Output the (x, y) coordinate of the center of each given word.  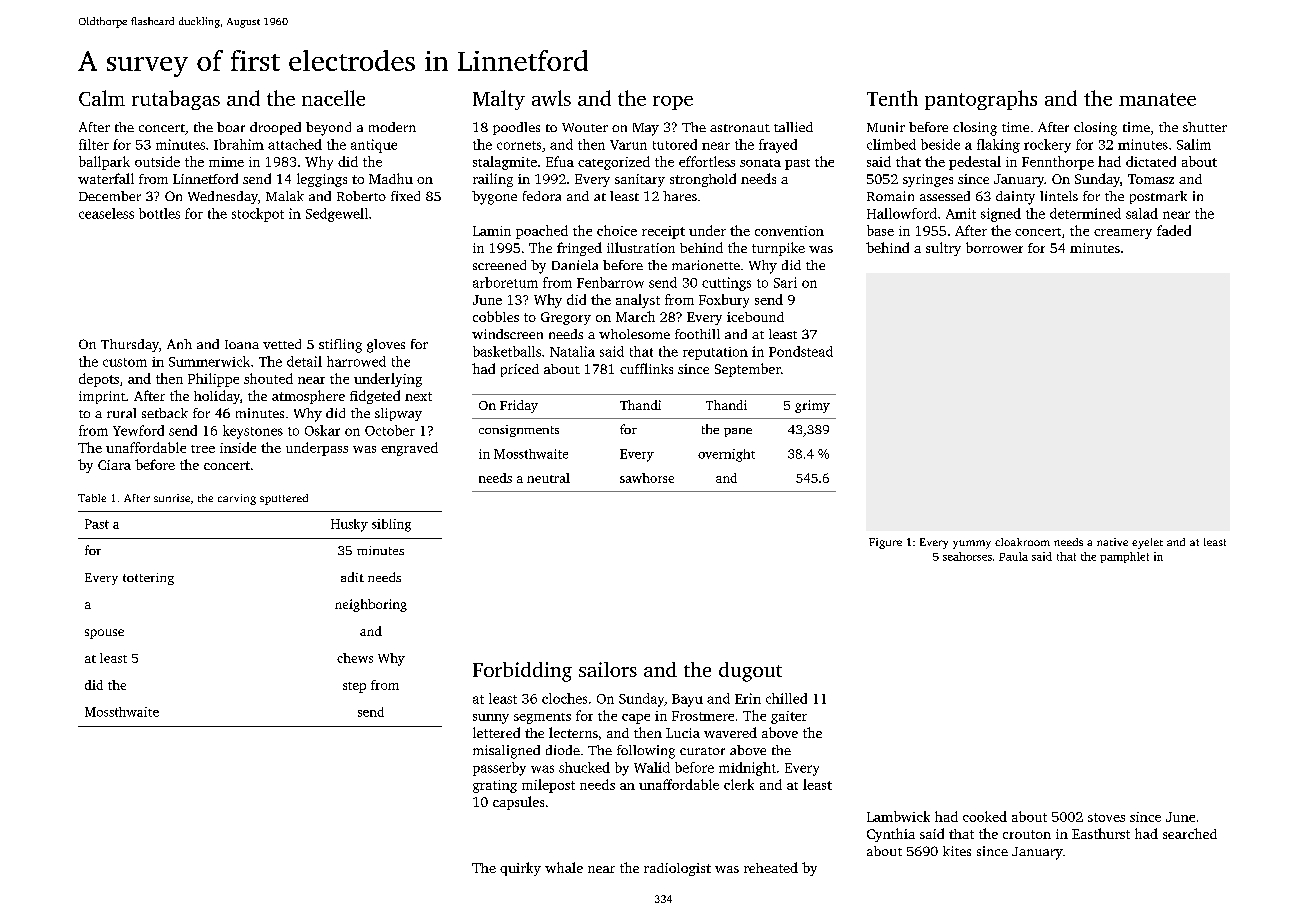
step (354, 687)
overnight (726, 455)
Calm (102, 98)
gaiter (789, 717)
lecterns (573, 732)
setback (165, 413)
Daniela (575, 265)
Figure (885, 543)
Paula (1013, 556)
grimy (812, 406)
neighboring (371, 605)
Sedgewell (337, 215)
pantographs (981, 100)
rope (673, 103)
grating (495, 786)
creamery (1123, 234)
